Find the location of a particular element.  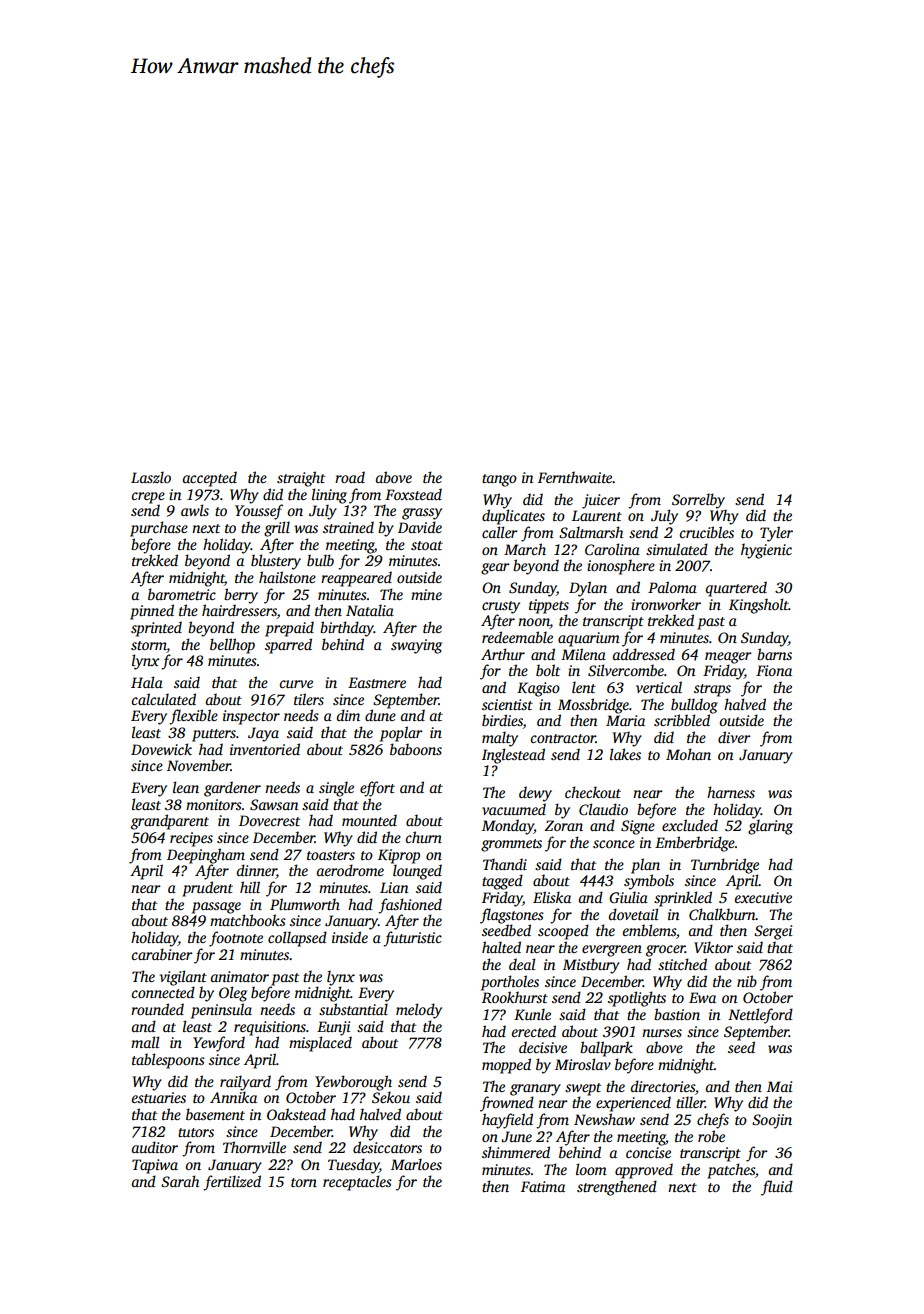

straight is located at coordinates (301, 479).
